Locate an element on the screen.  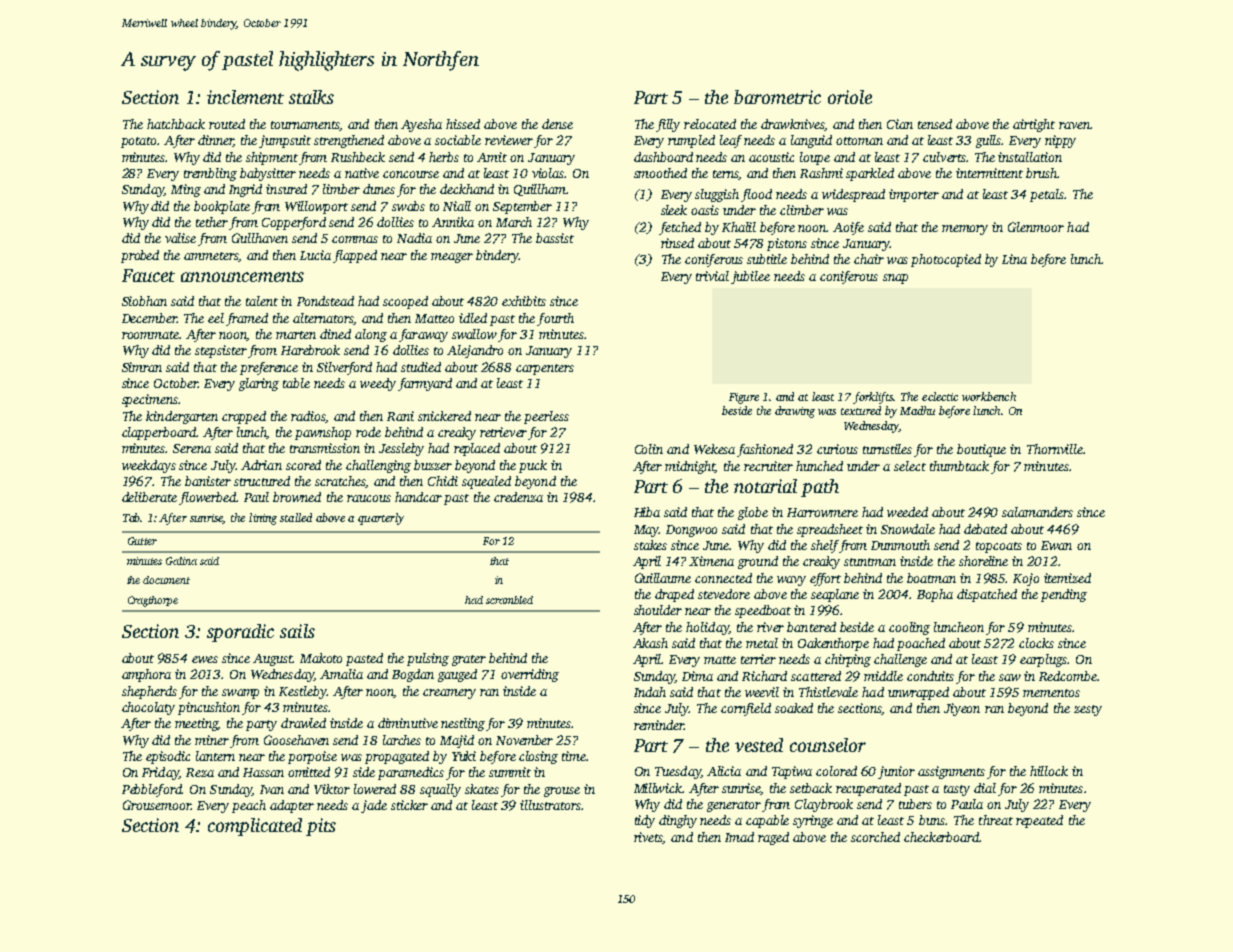
closing is located at coordinates (538, 757).
